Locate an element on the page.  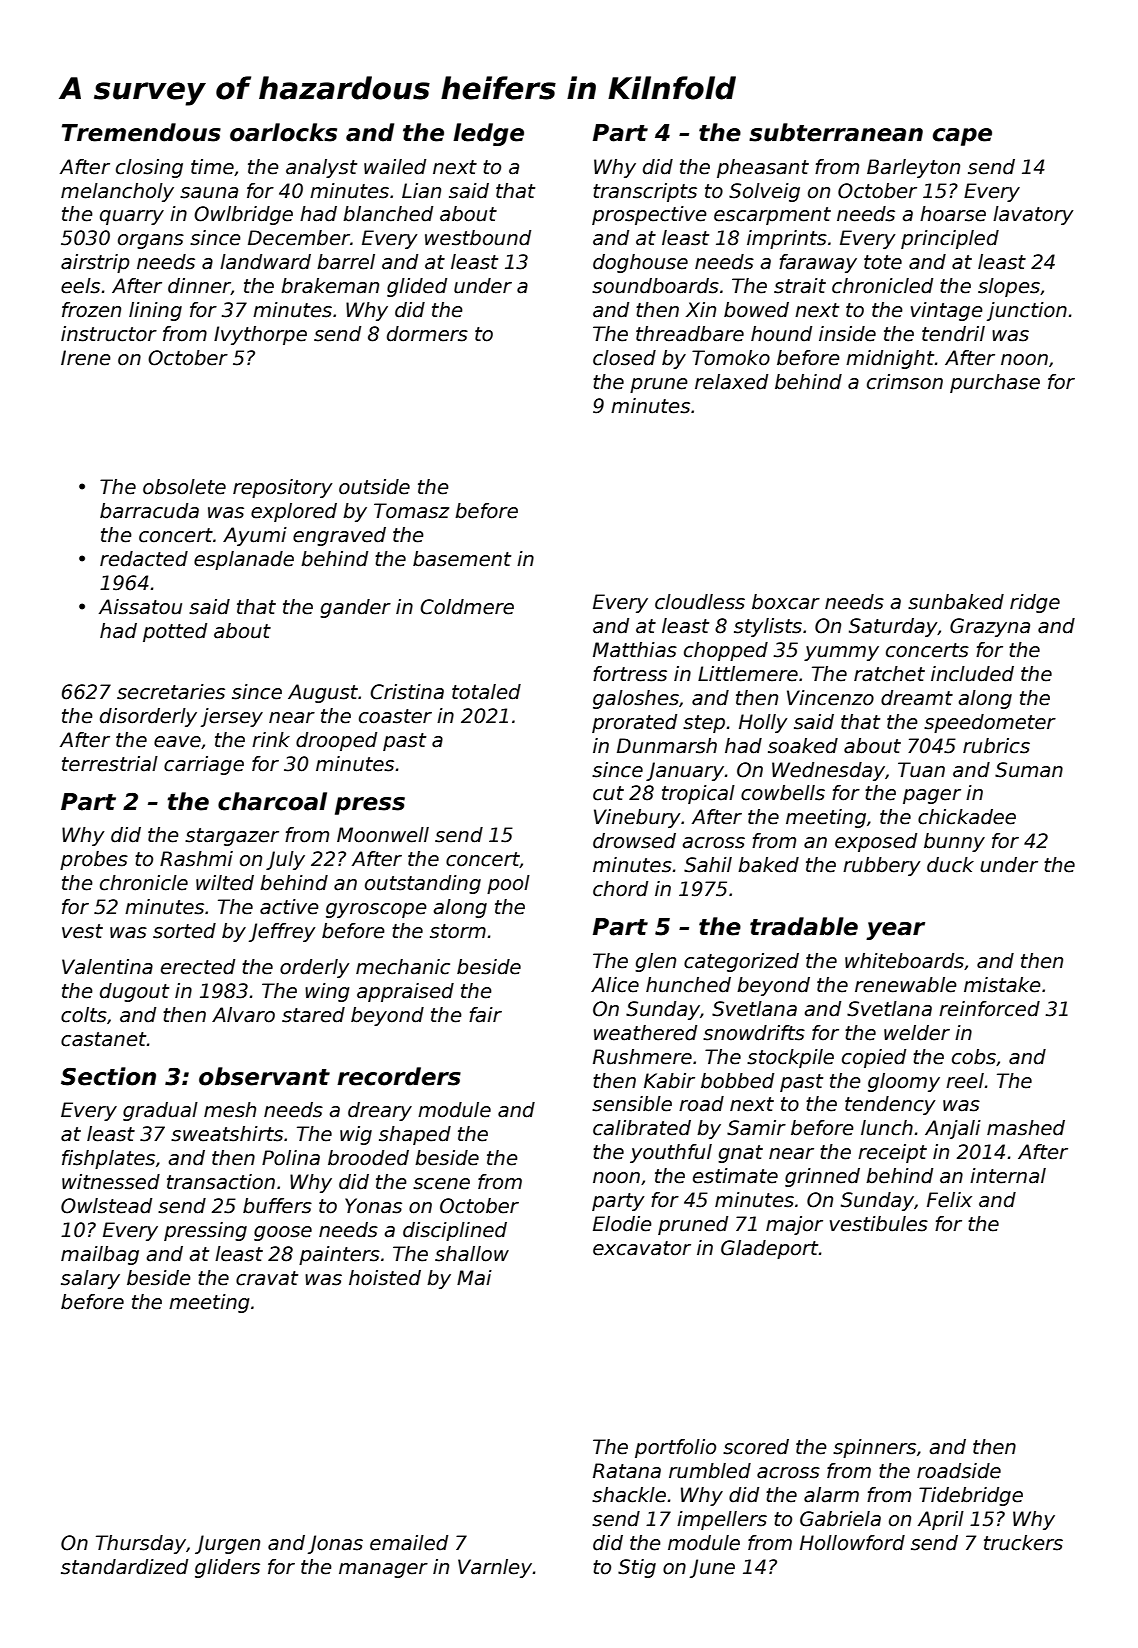
storm is located at coordinates (458, 931).
